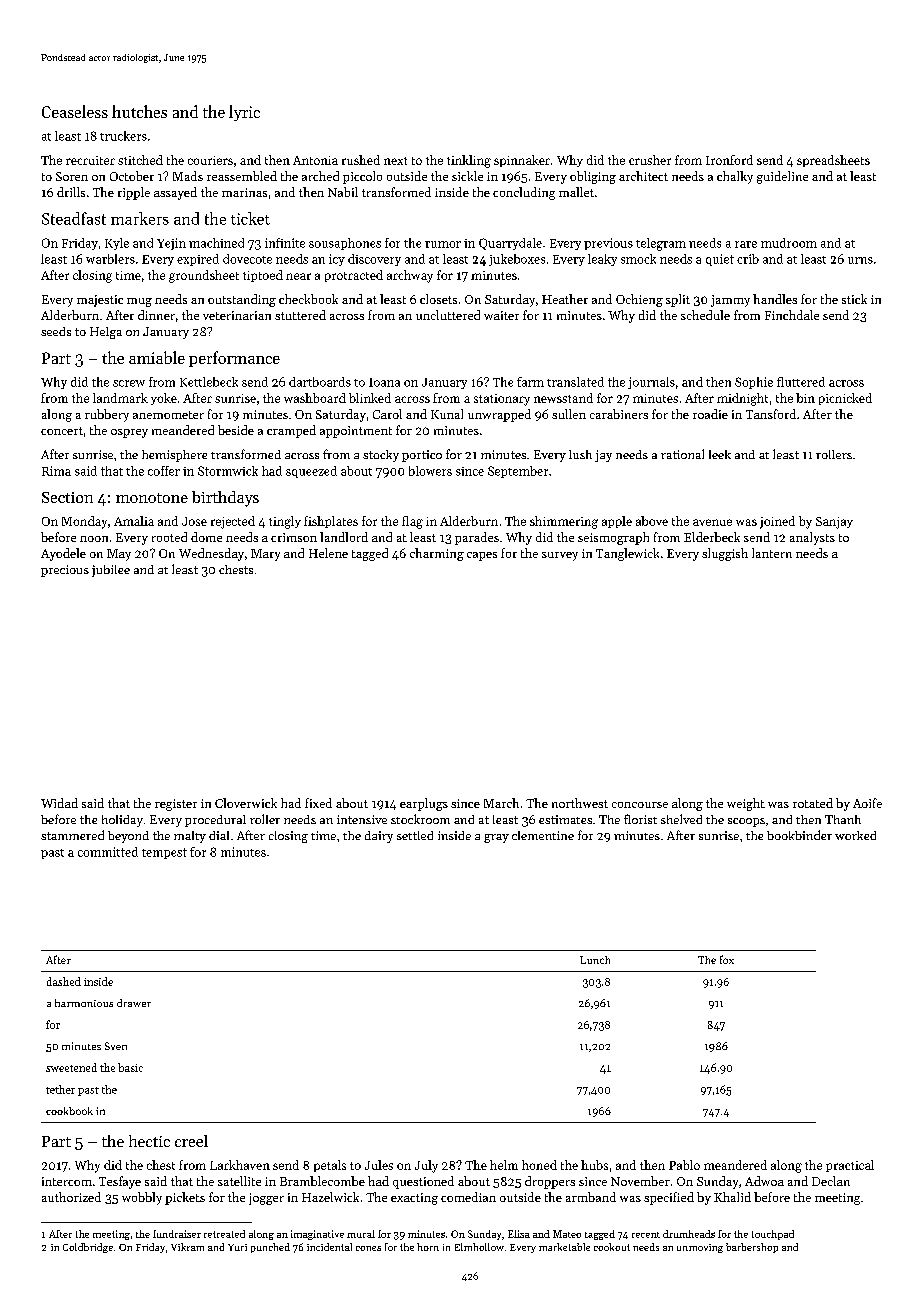 Image resolution: width=924 pixels, height=1308 pixels. I want to click on sluggish, so click(725, 554).
